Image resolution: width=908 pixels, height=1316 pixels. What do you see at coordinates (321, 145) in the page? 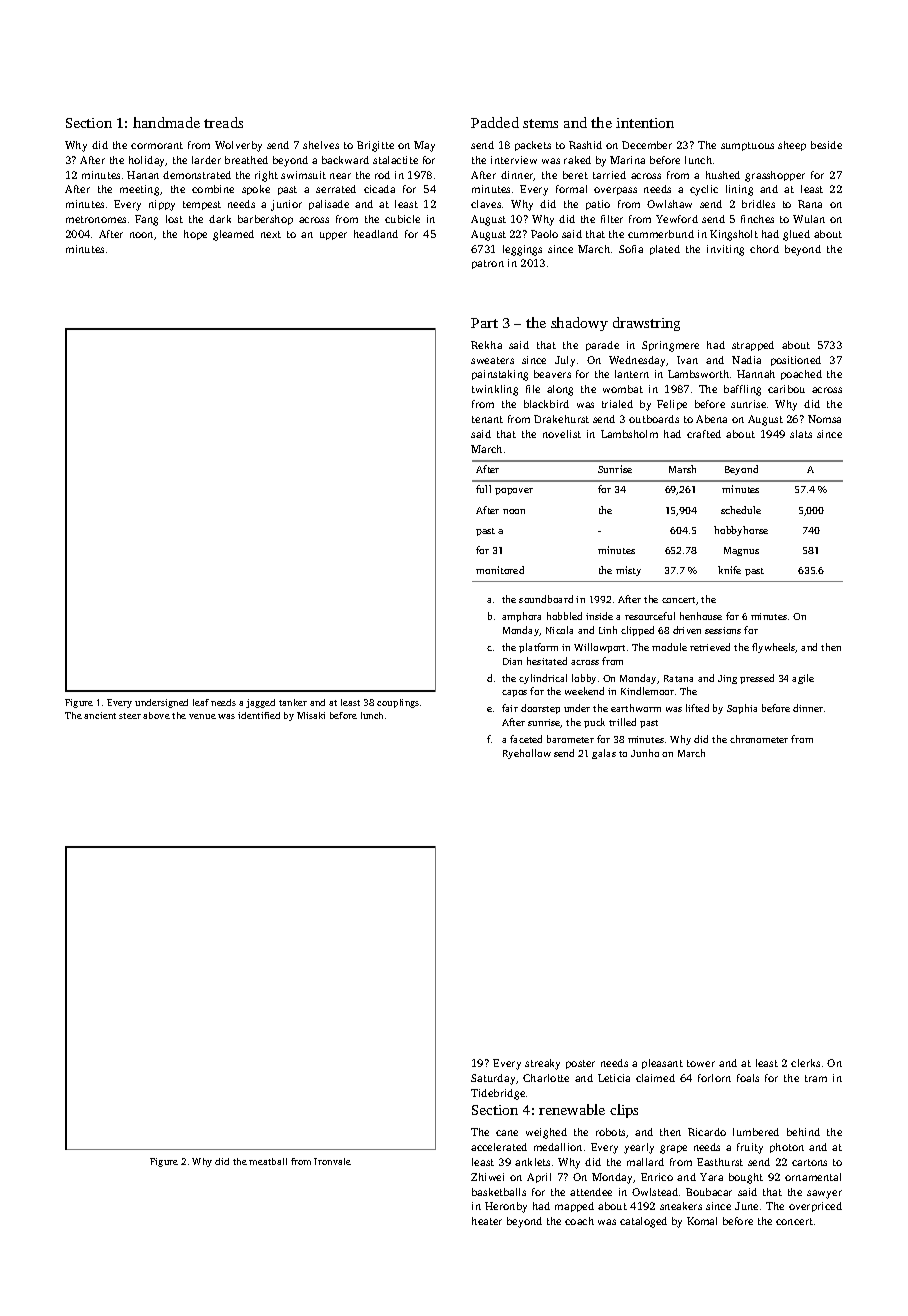
I see `shelves` at bounding box center [321, 145].
